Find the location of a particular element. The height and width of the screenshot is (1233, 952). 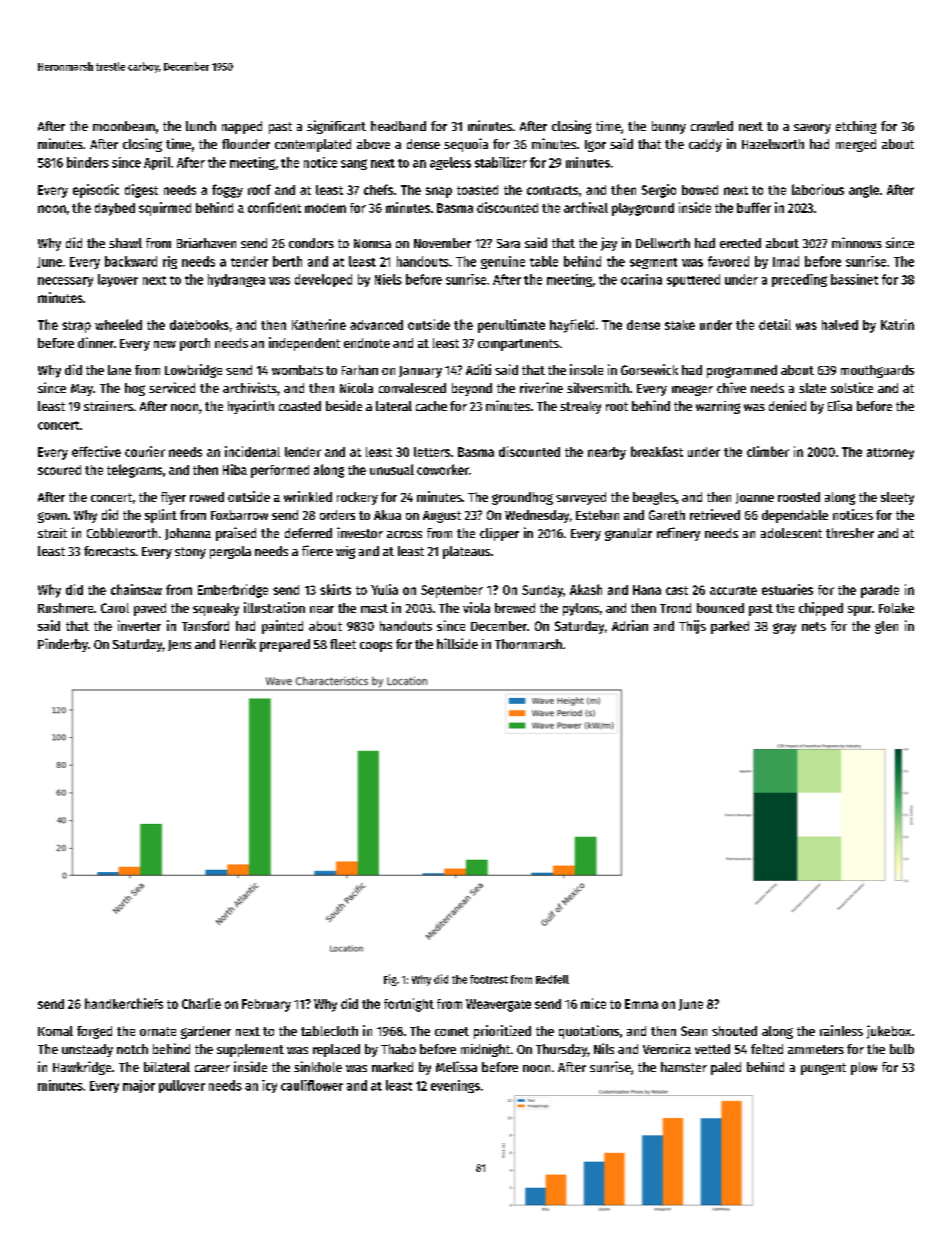

serviced is located at coordinates (172, 387).
